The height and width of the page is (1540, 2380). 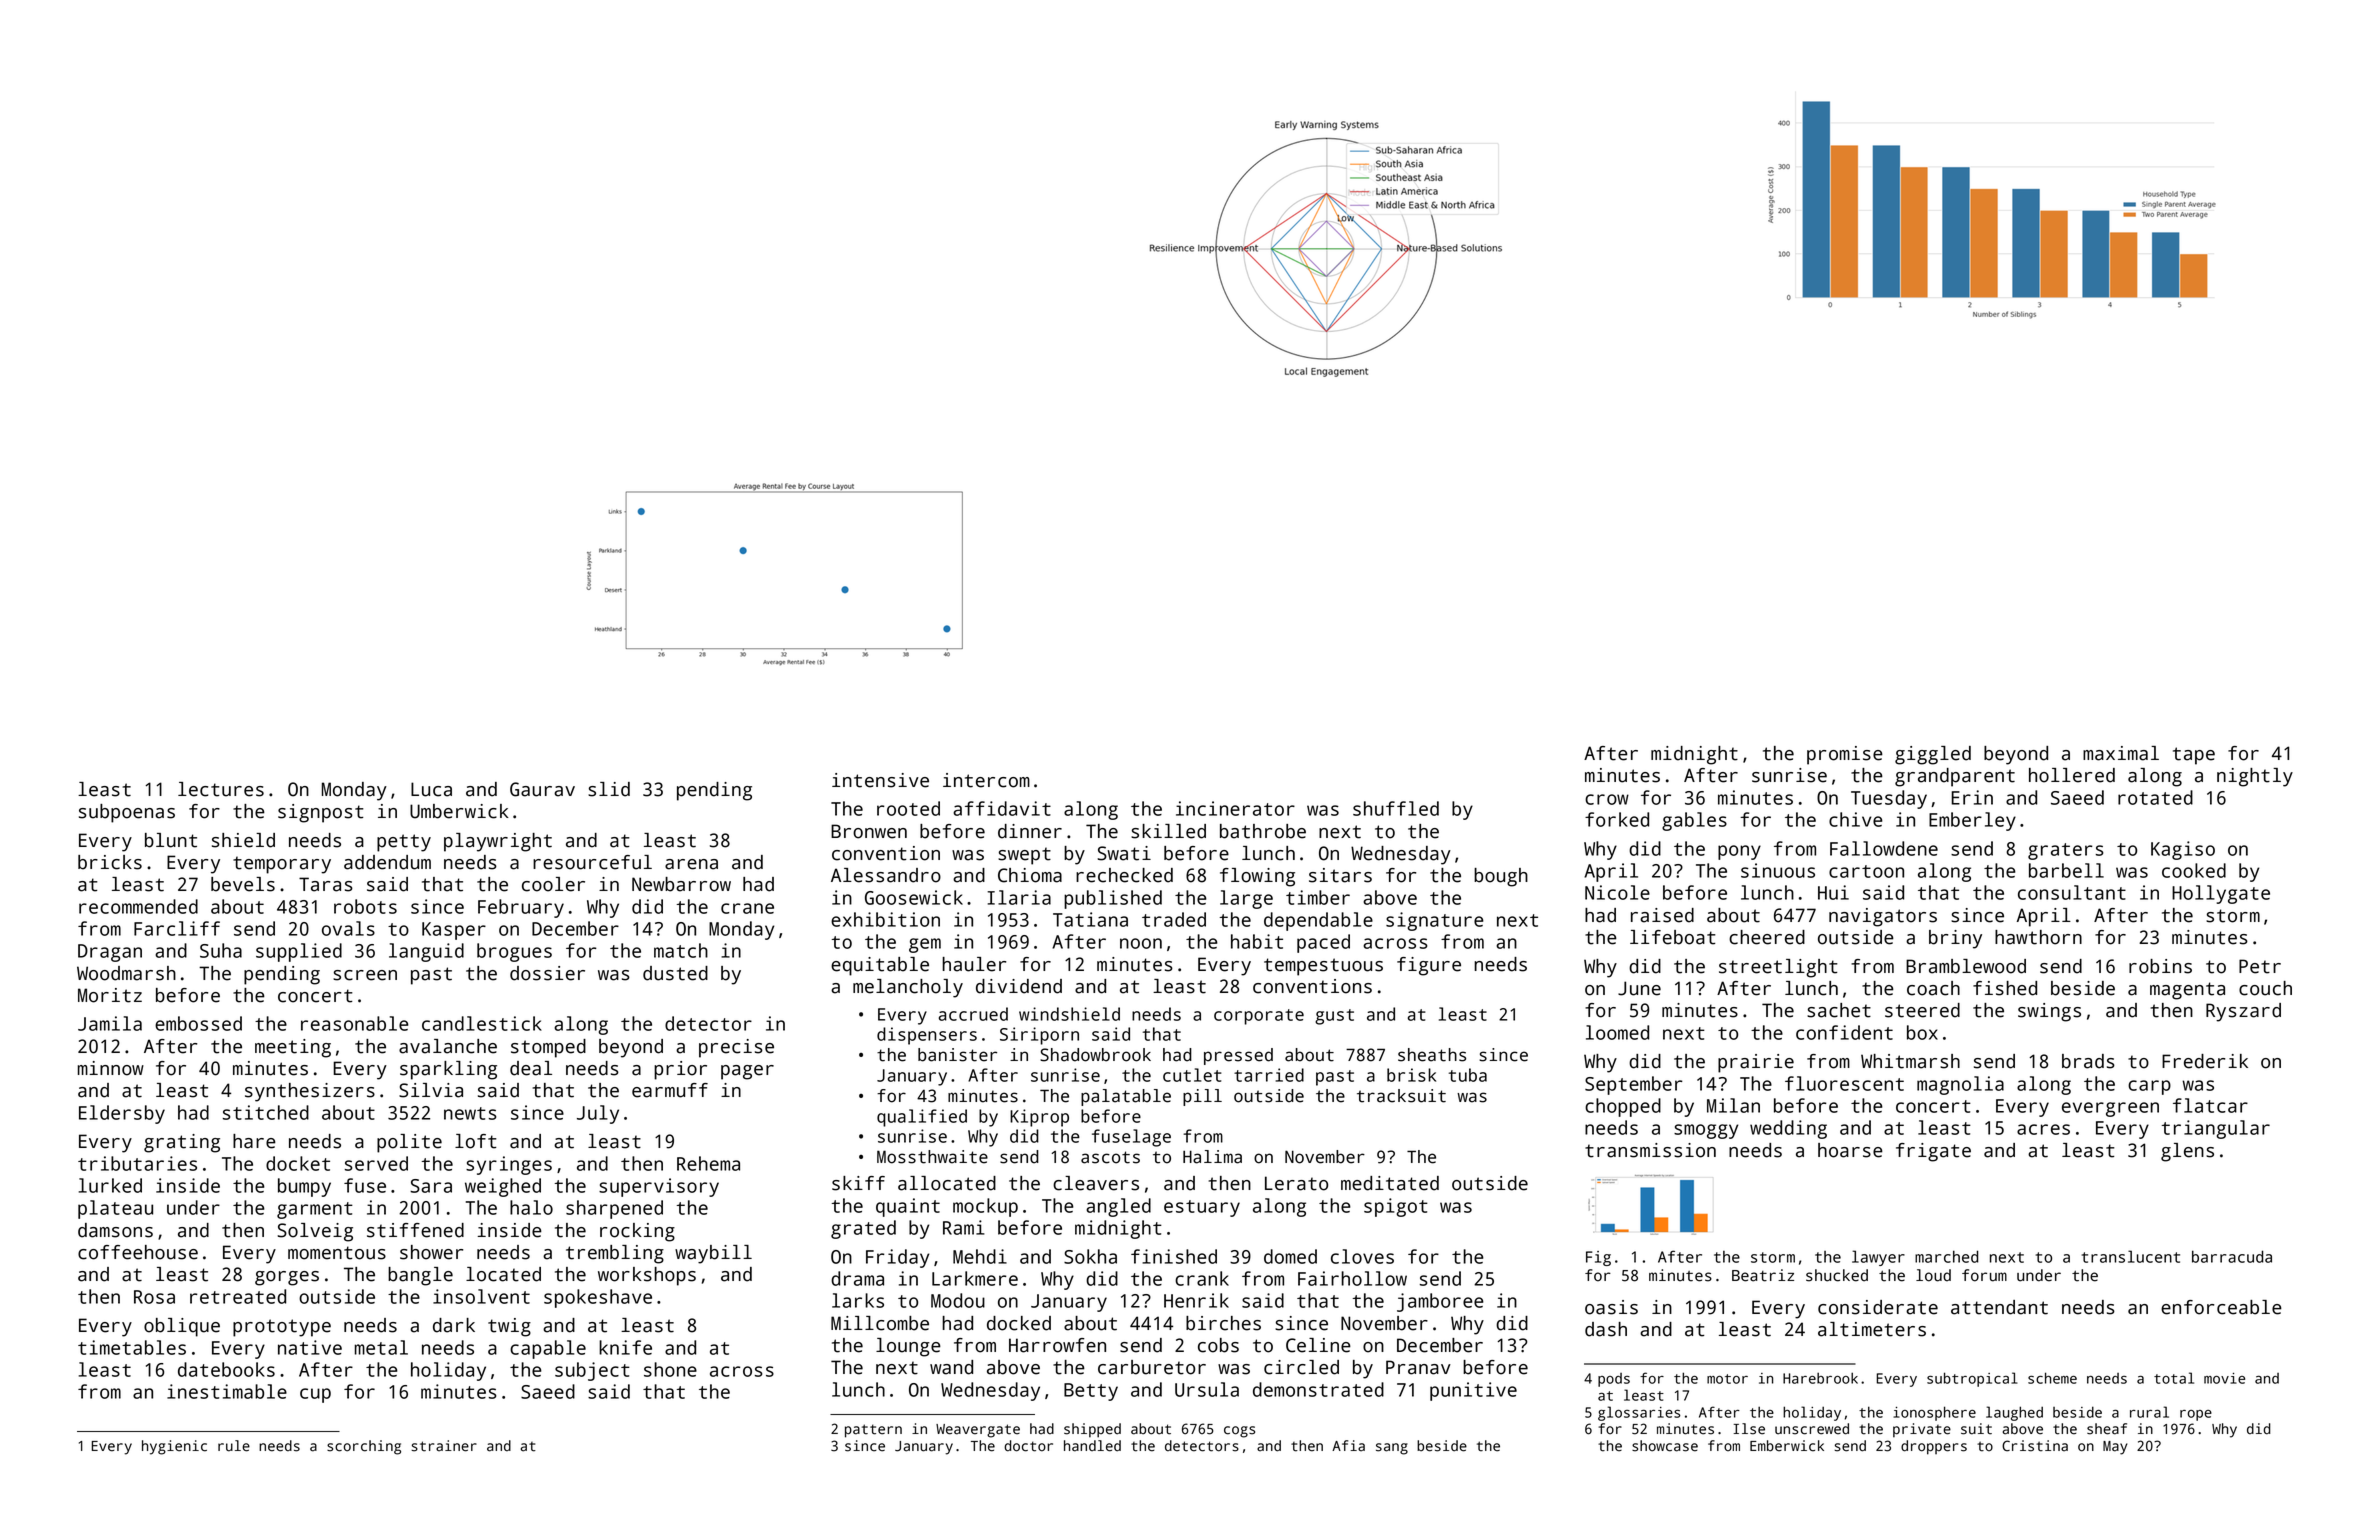 I want to click on consultant, so click(x=2072, y=892).
